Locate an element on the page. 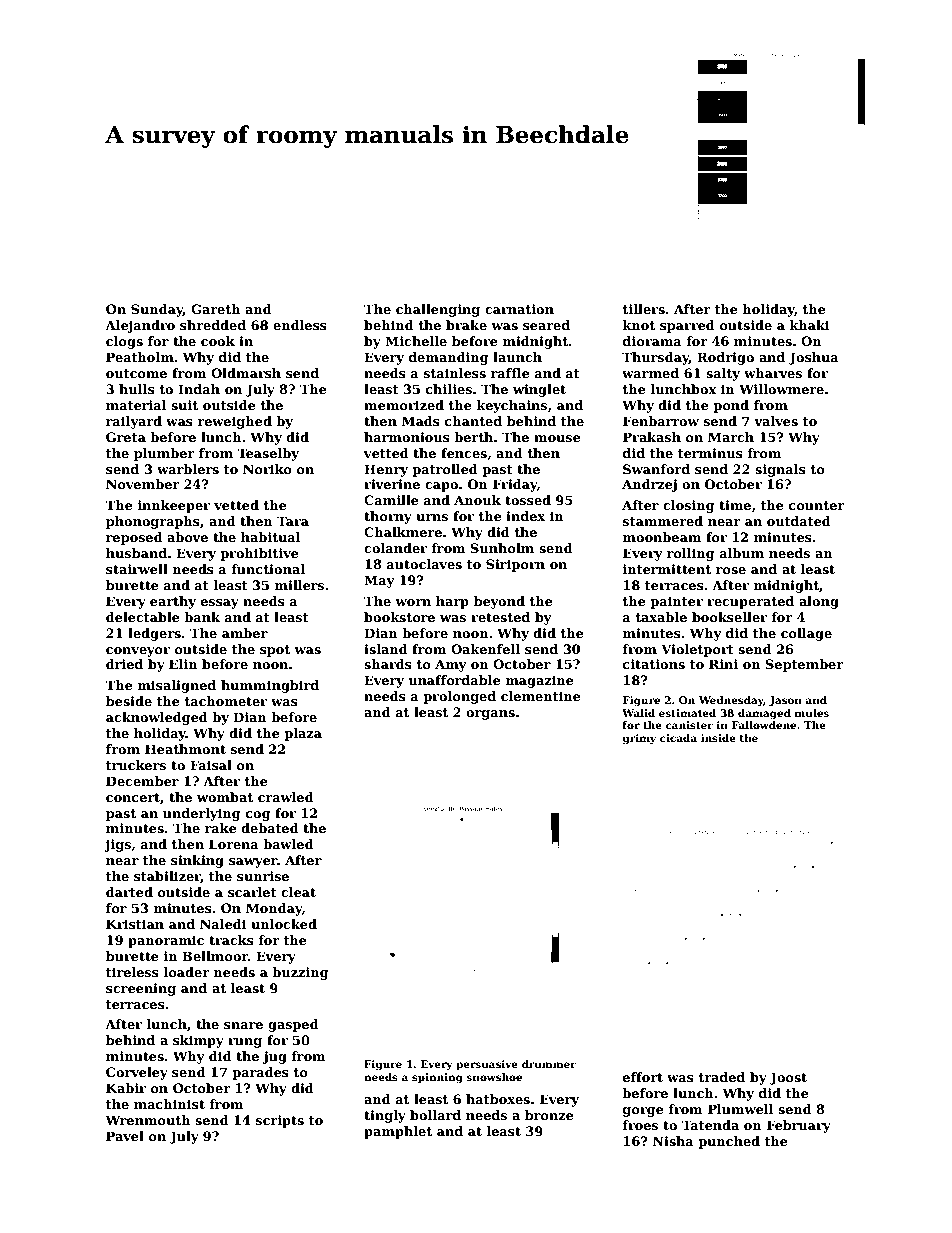 This page has height=1233, width=952. shredded is located at coordinates (213, 325).
